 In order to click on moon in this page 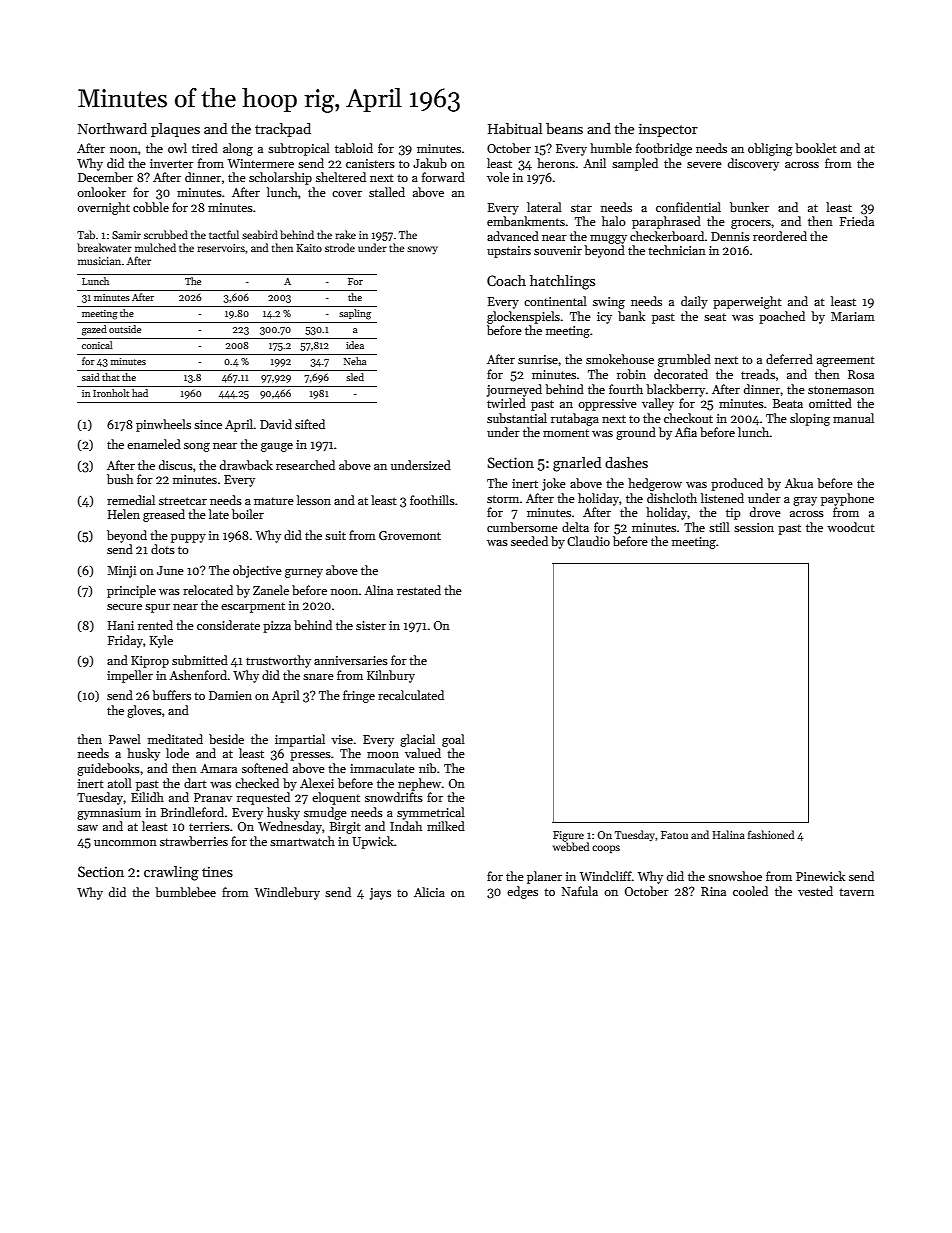, I will do `click(383, 755)`.
